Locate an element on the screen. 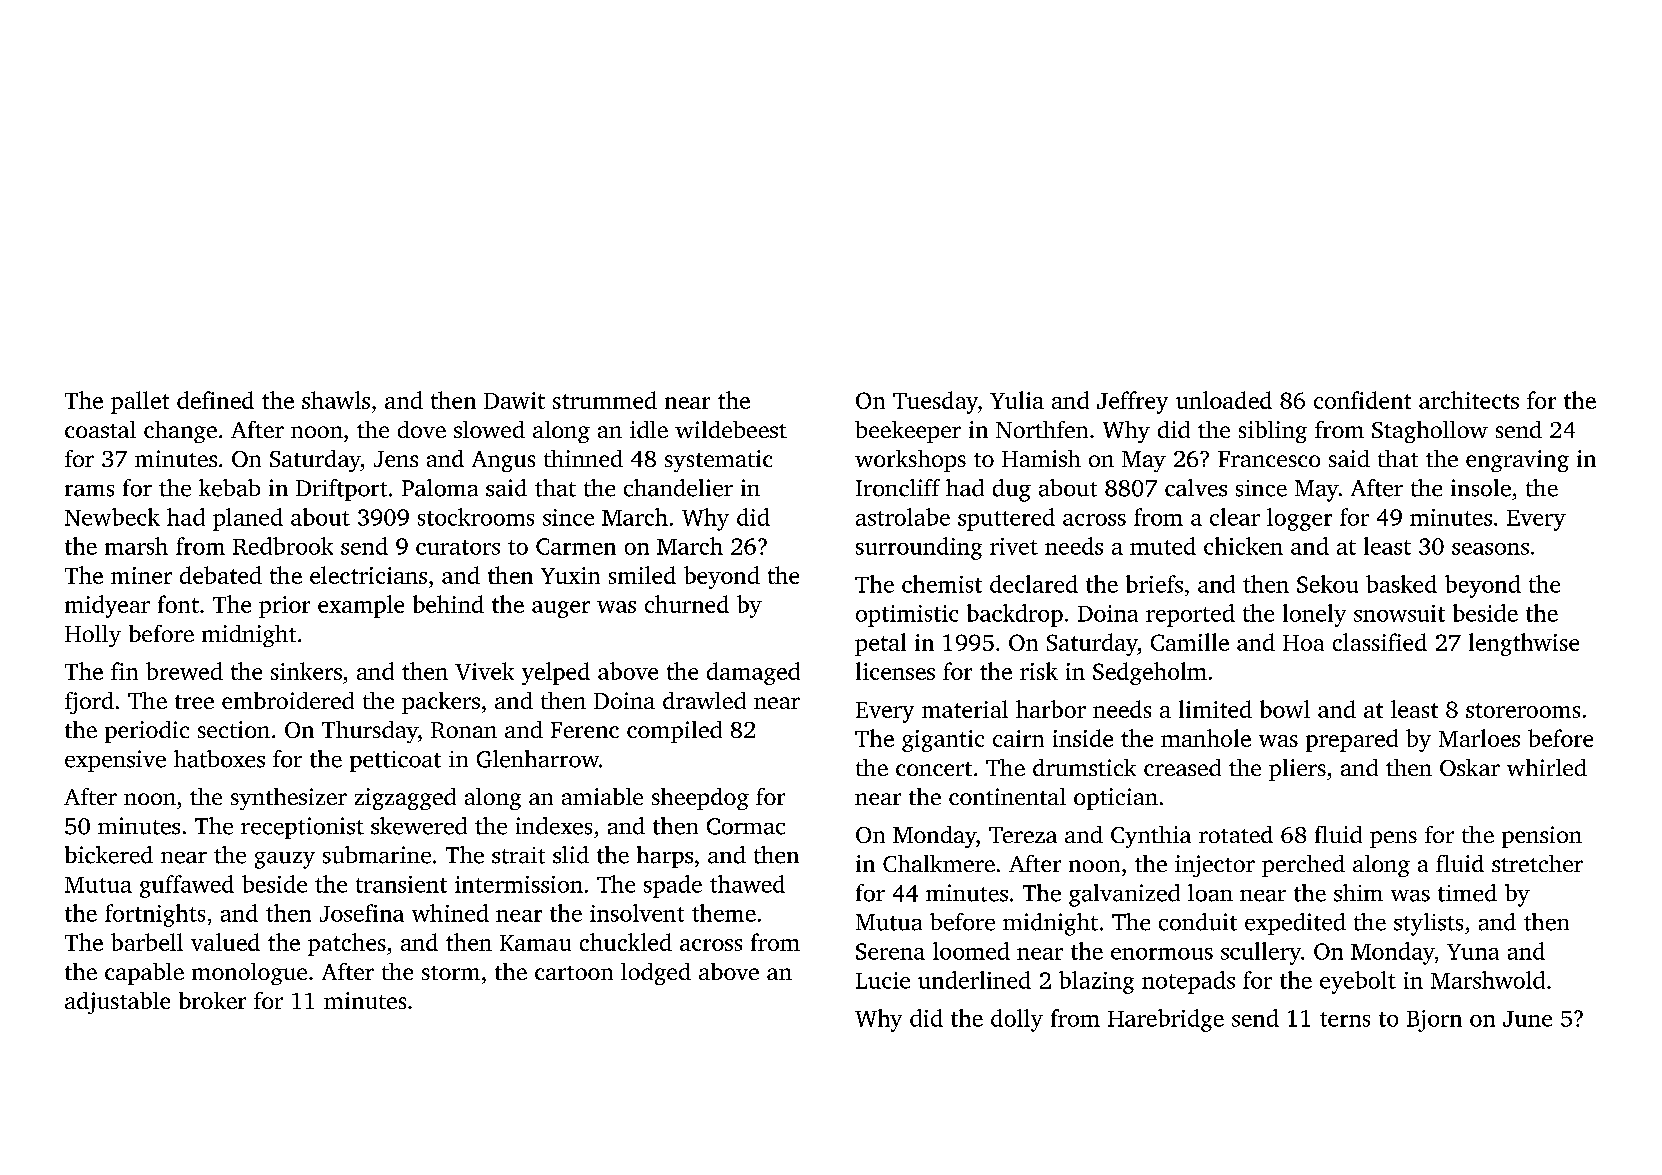 Image resolution: width=1662 pixels, height=1175 pixels. broker is located at coordinates (212, 1000).
